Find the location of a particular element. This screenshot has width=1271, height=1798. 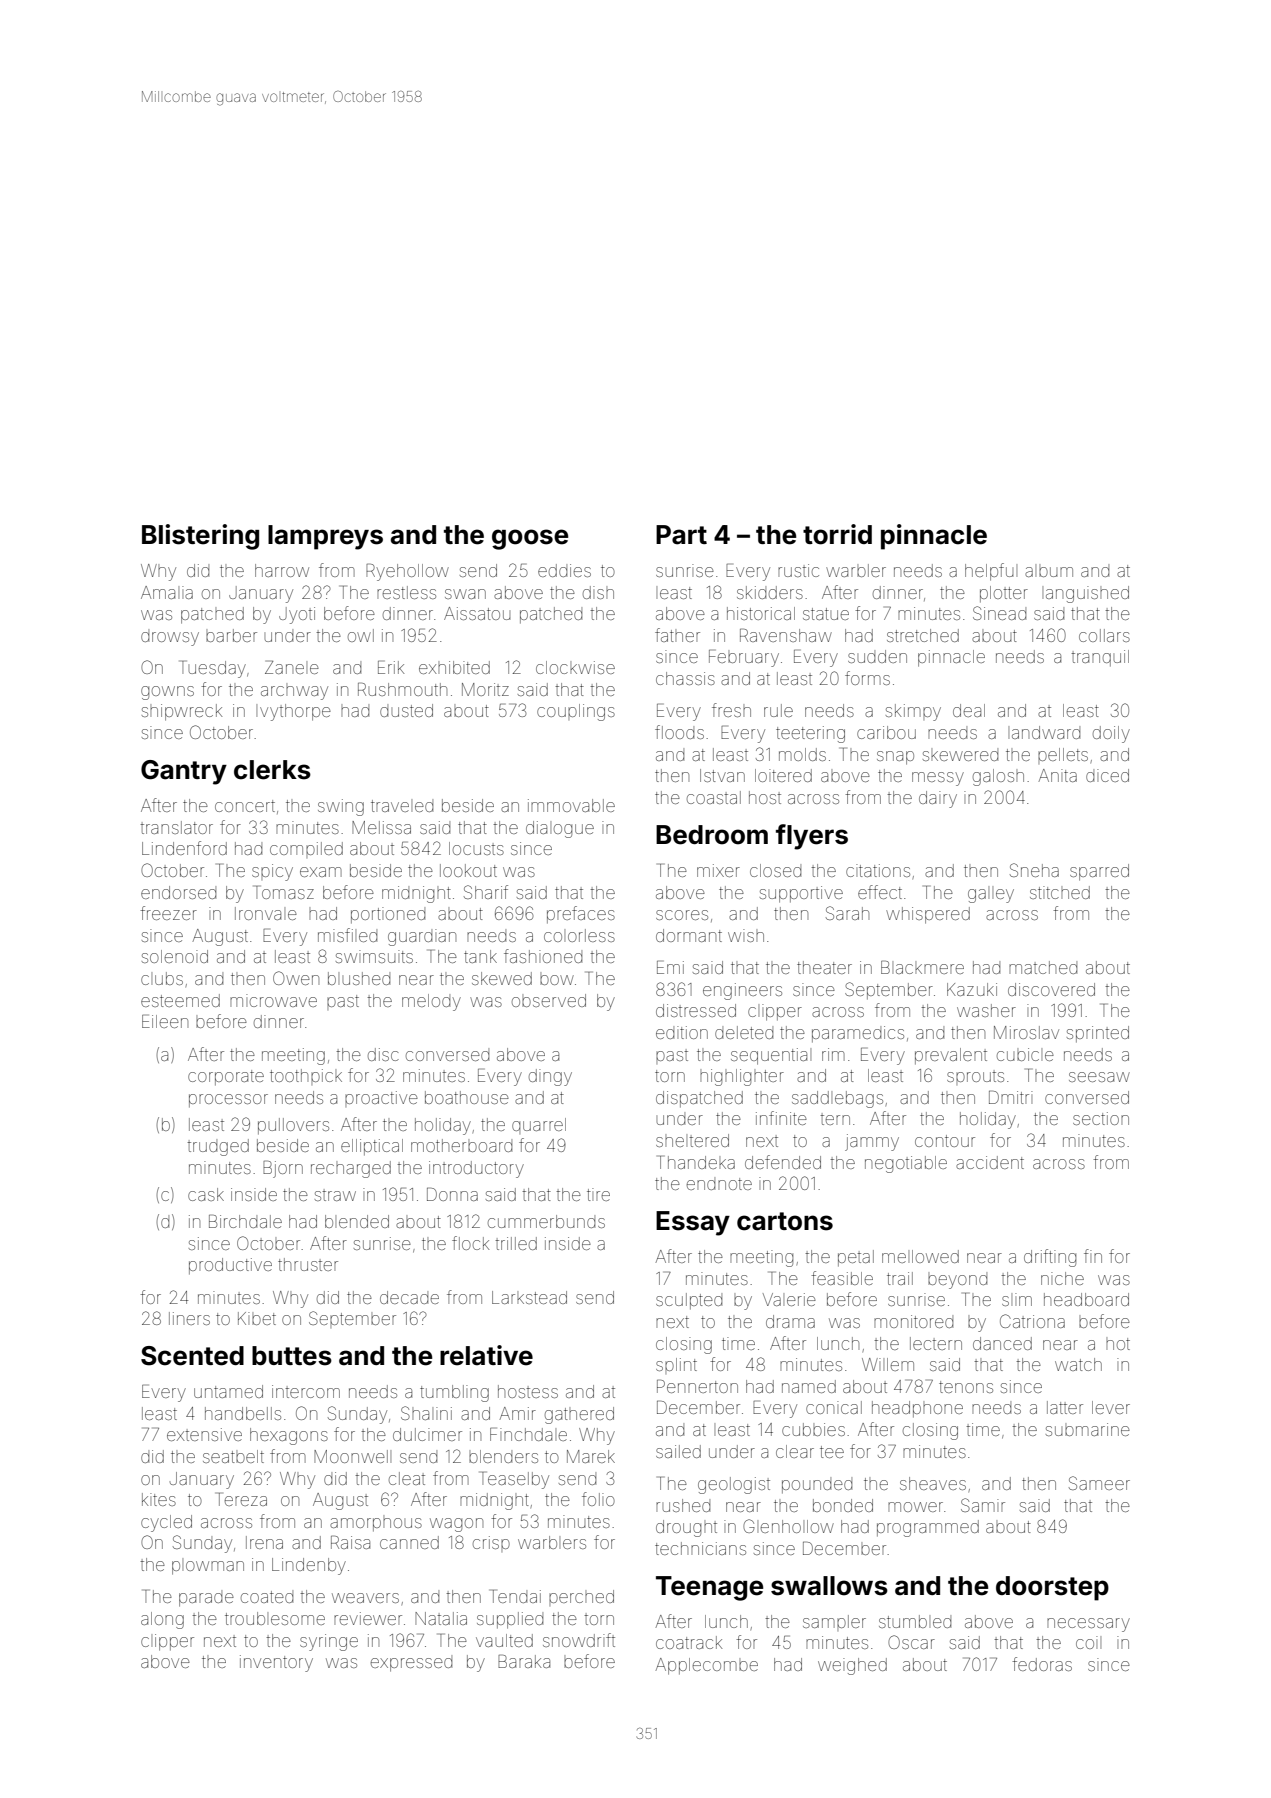

Raisa is located at coordinates (350, 1542).
